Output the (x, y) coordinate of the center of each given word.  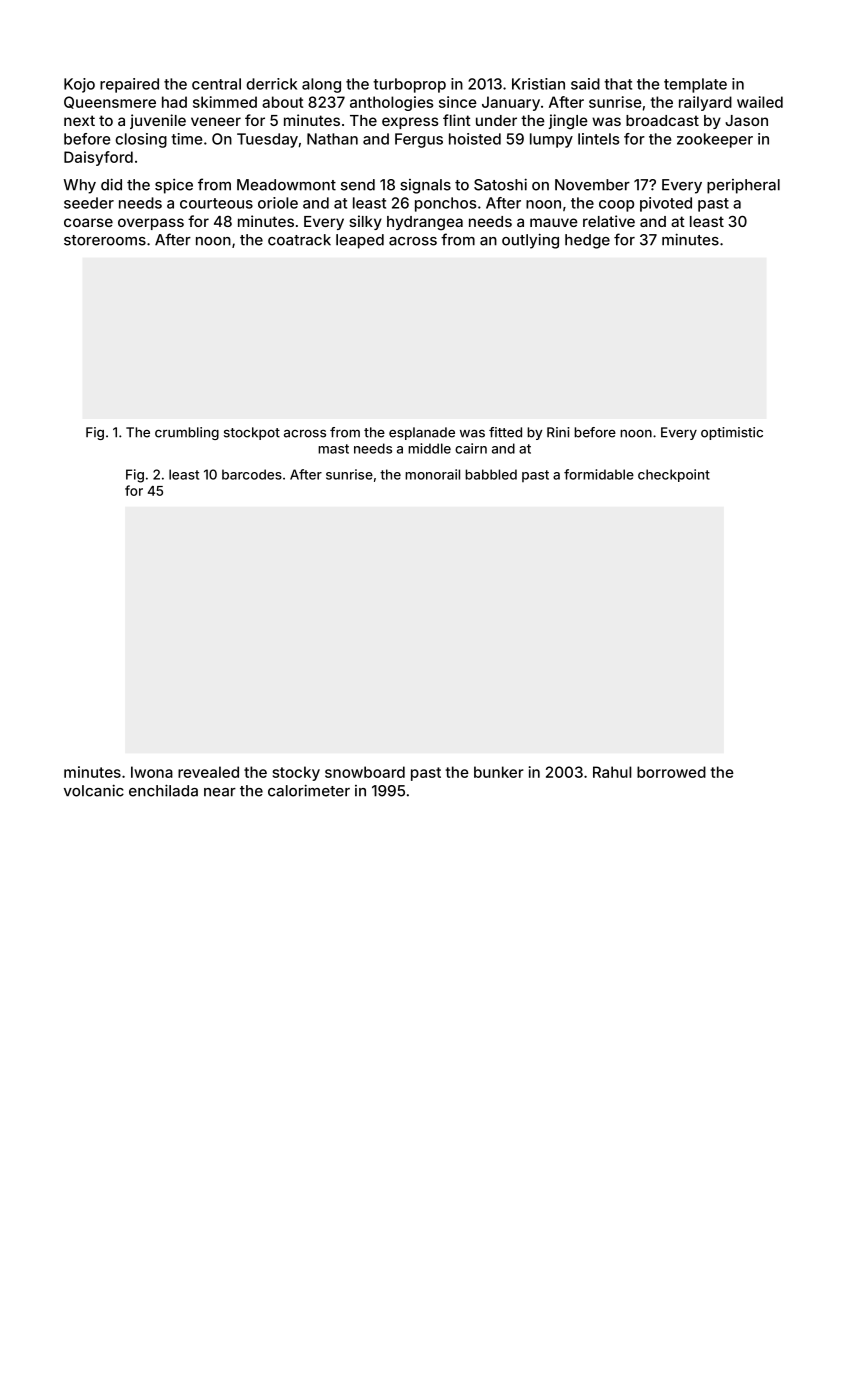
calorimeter (309, 790)
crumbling (187, 433)
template (695, 85)
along (321, 85)
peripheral (743, 186)
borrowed (671, 772)
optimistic (732, 433)
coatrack (299, 240)
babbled (491, 474)
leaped (360, 241)
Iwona (152, 772)
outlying (530, 241)
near (220, 792)
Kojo (79, 85)
